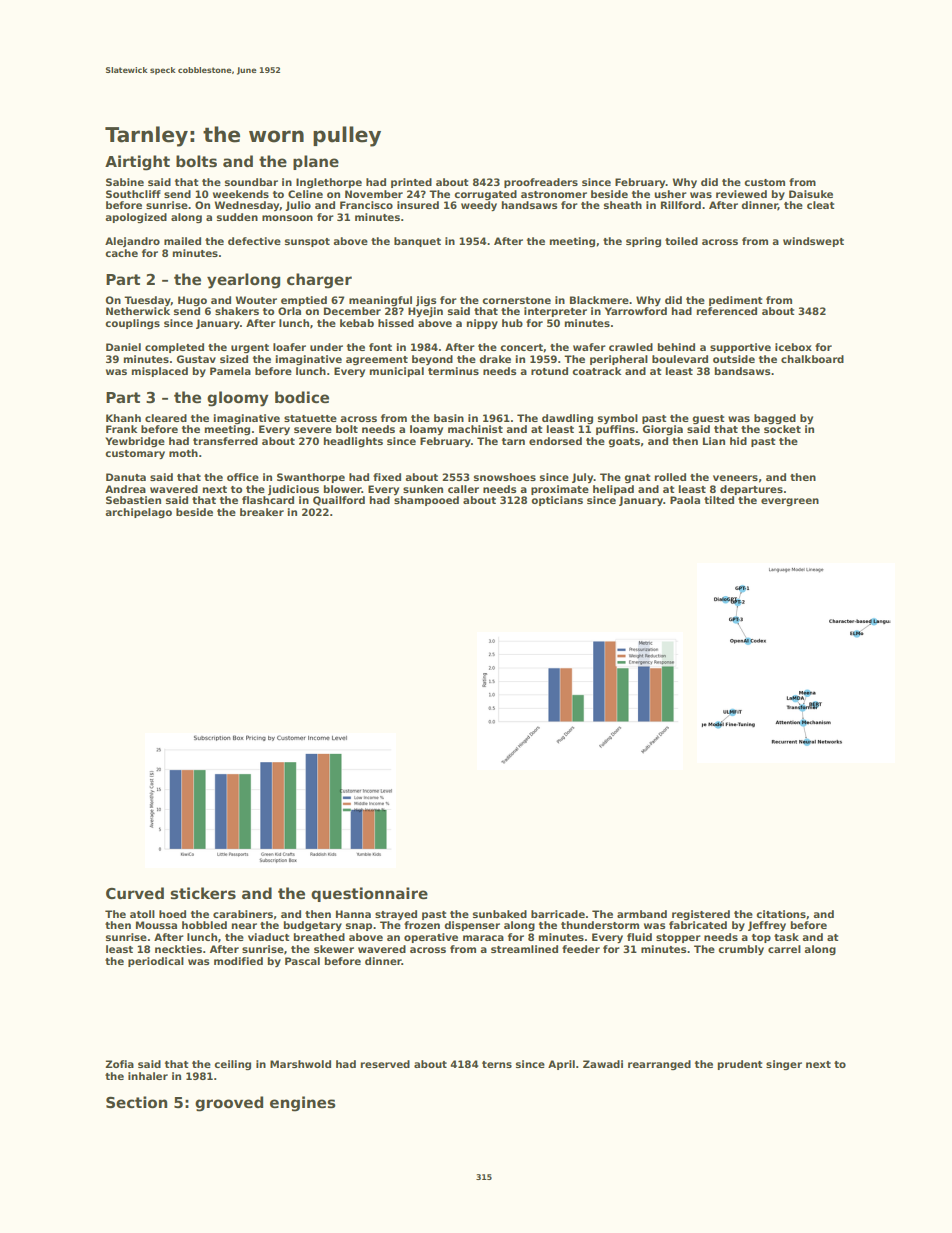 The height and width of the document is (1233, 952). I want to click on astronomer, so click(554, 194).
